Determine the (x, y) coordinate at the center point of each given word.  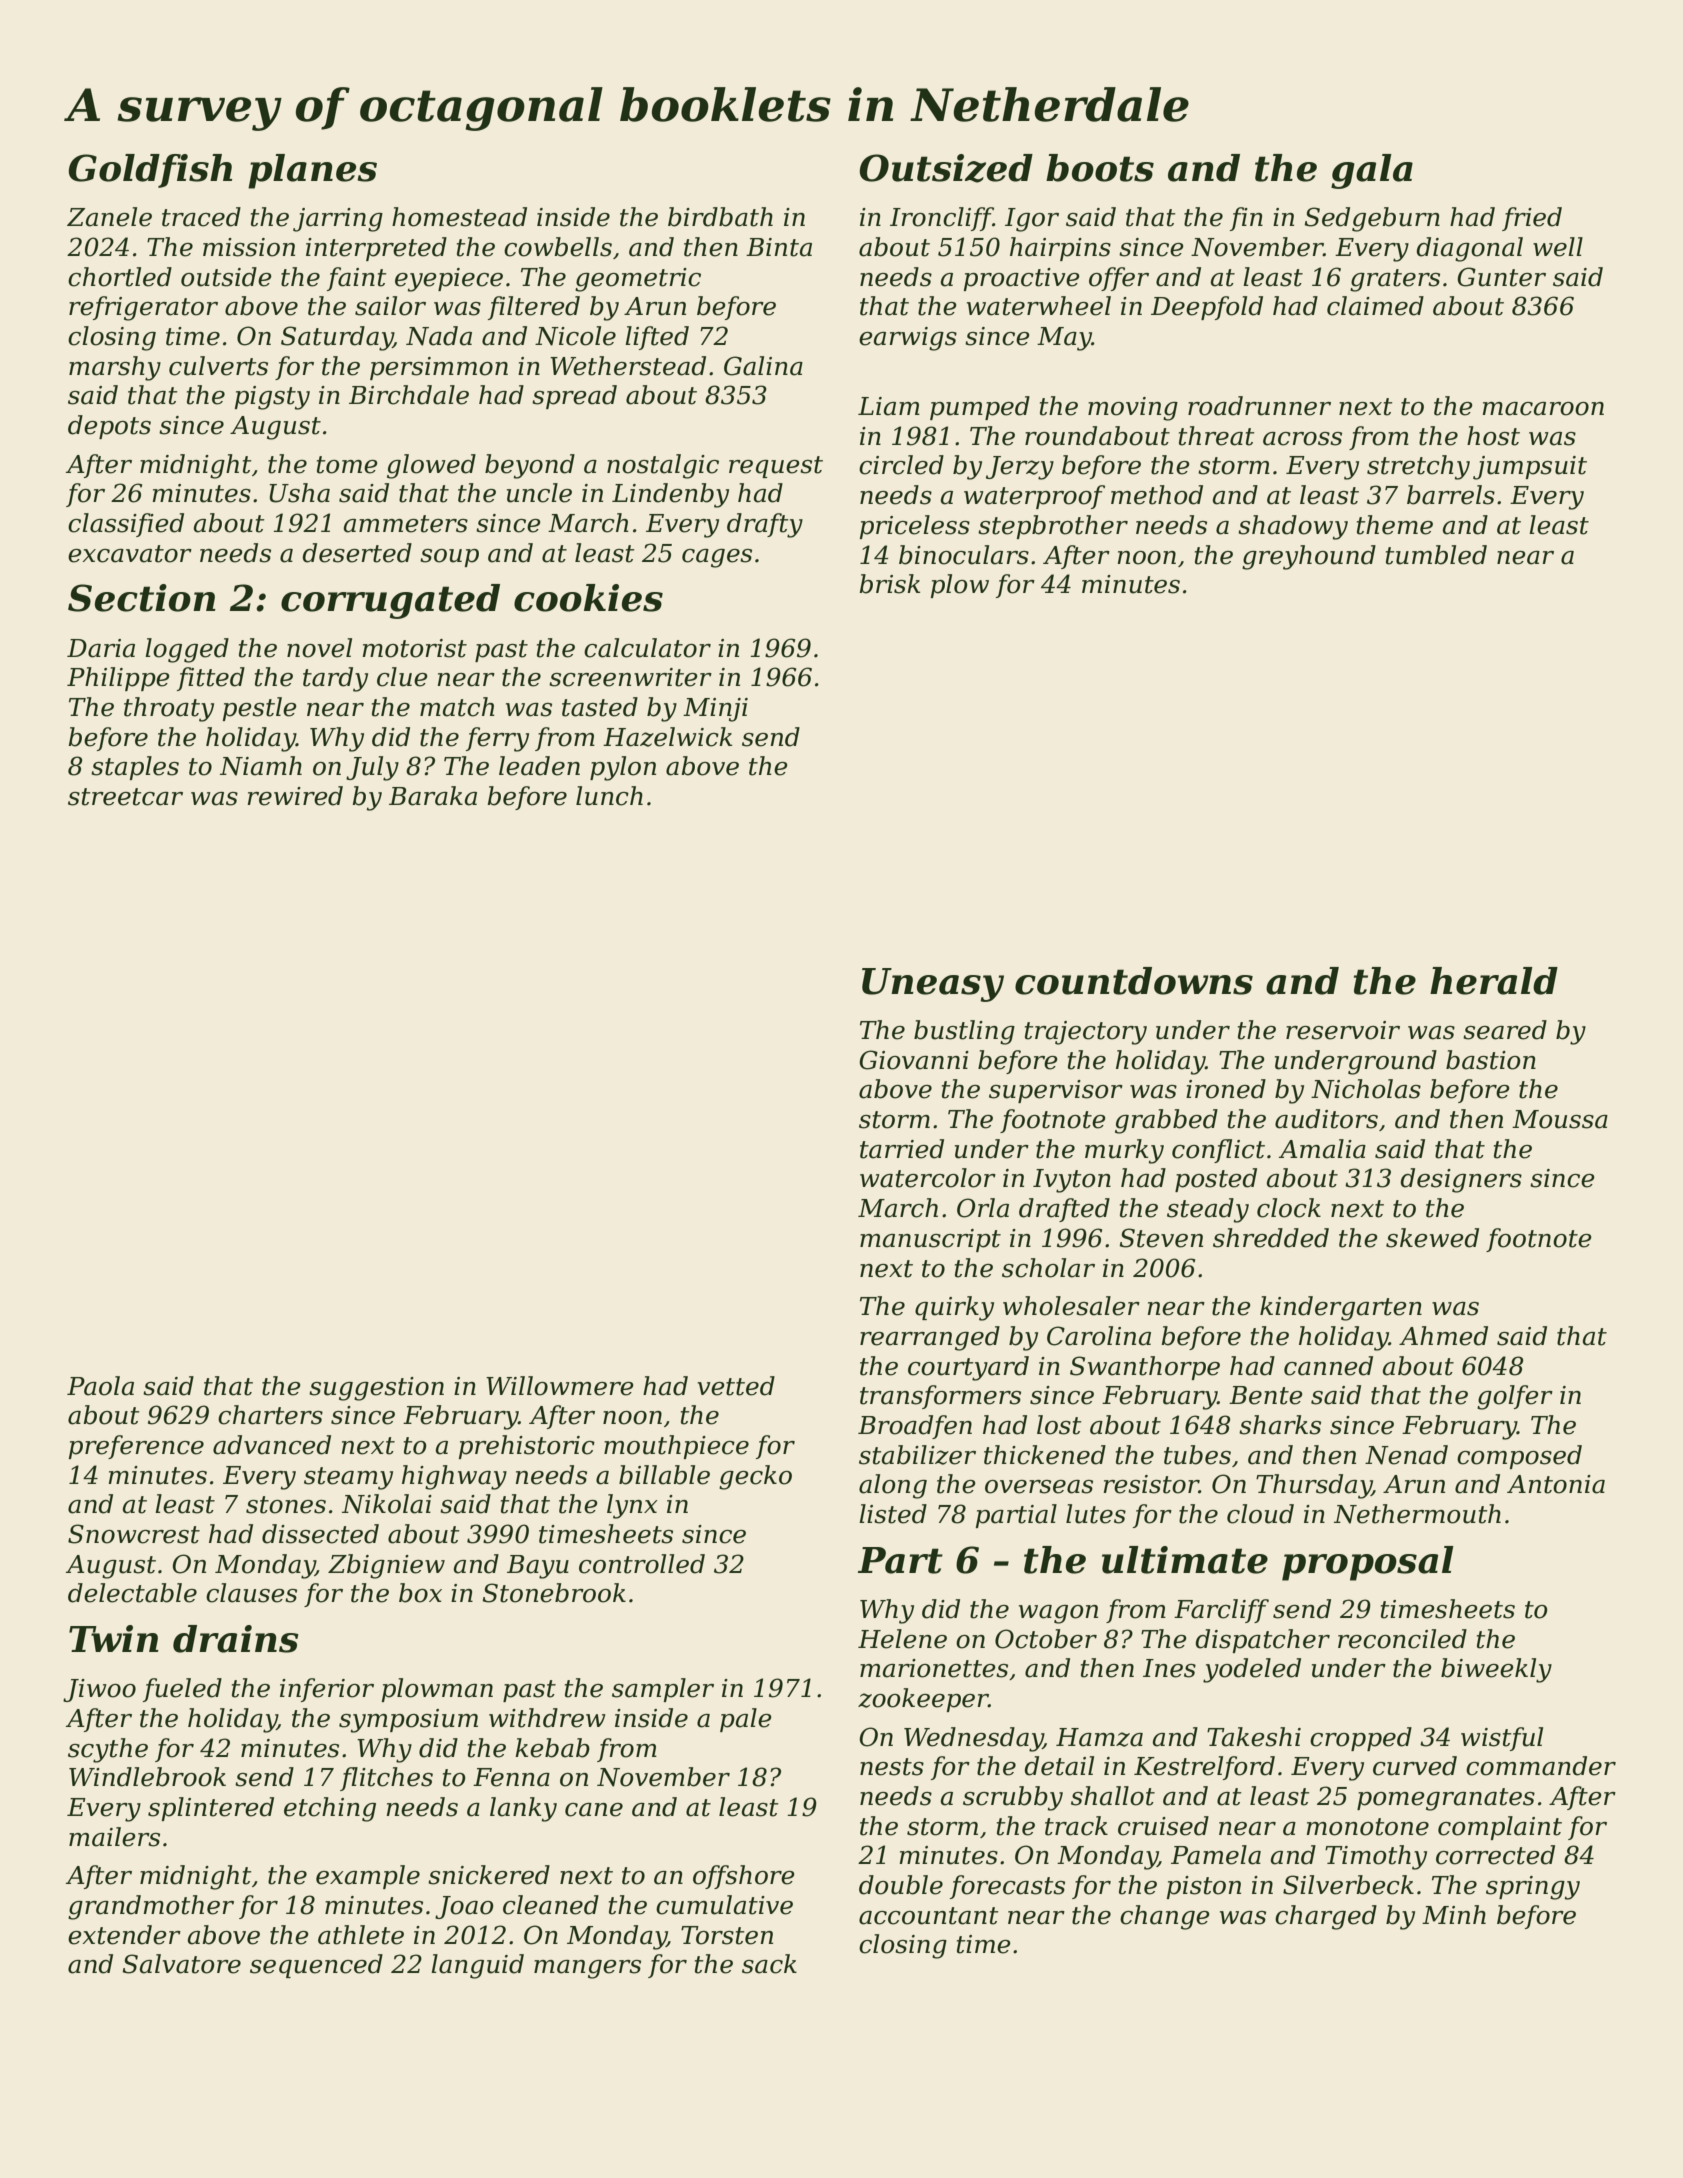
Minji (715, 710)
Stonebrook (554, 1593)
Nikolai (387, 1504)
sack (769, 1964)
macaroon (1543, 409)
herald (1494, 981)
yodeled (1252, 1670)
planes (312, 171)
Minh (1454, 1914)
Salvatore (181, 1964)
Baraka (433, 796)
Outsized (946, 168)
